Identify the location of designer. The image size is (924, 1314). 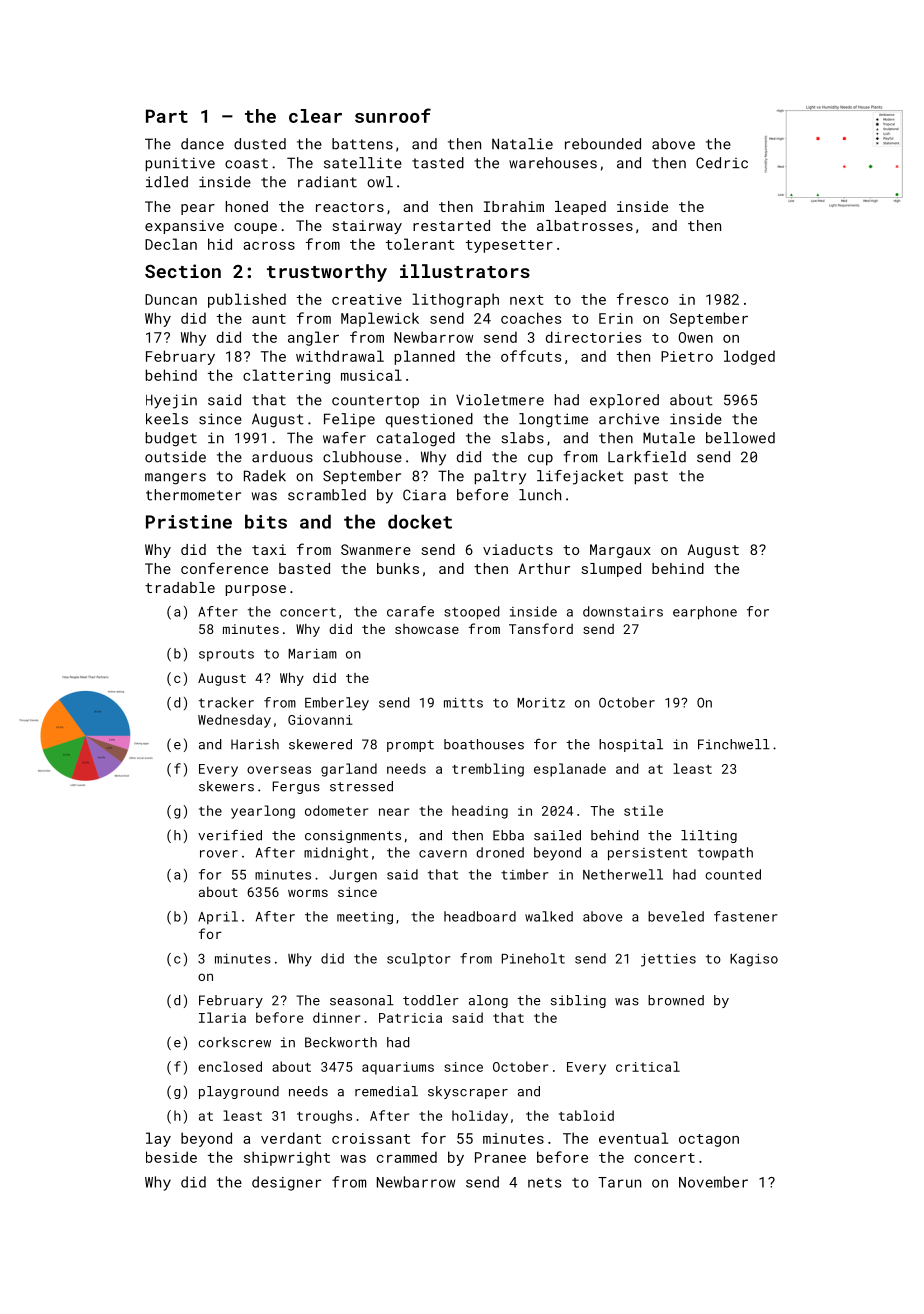
(286, 1183).
